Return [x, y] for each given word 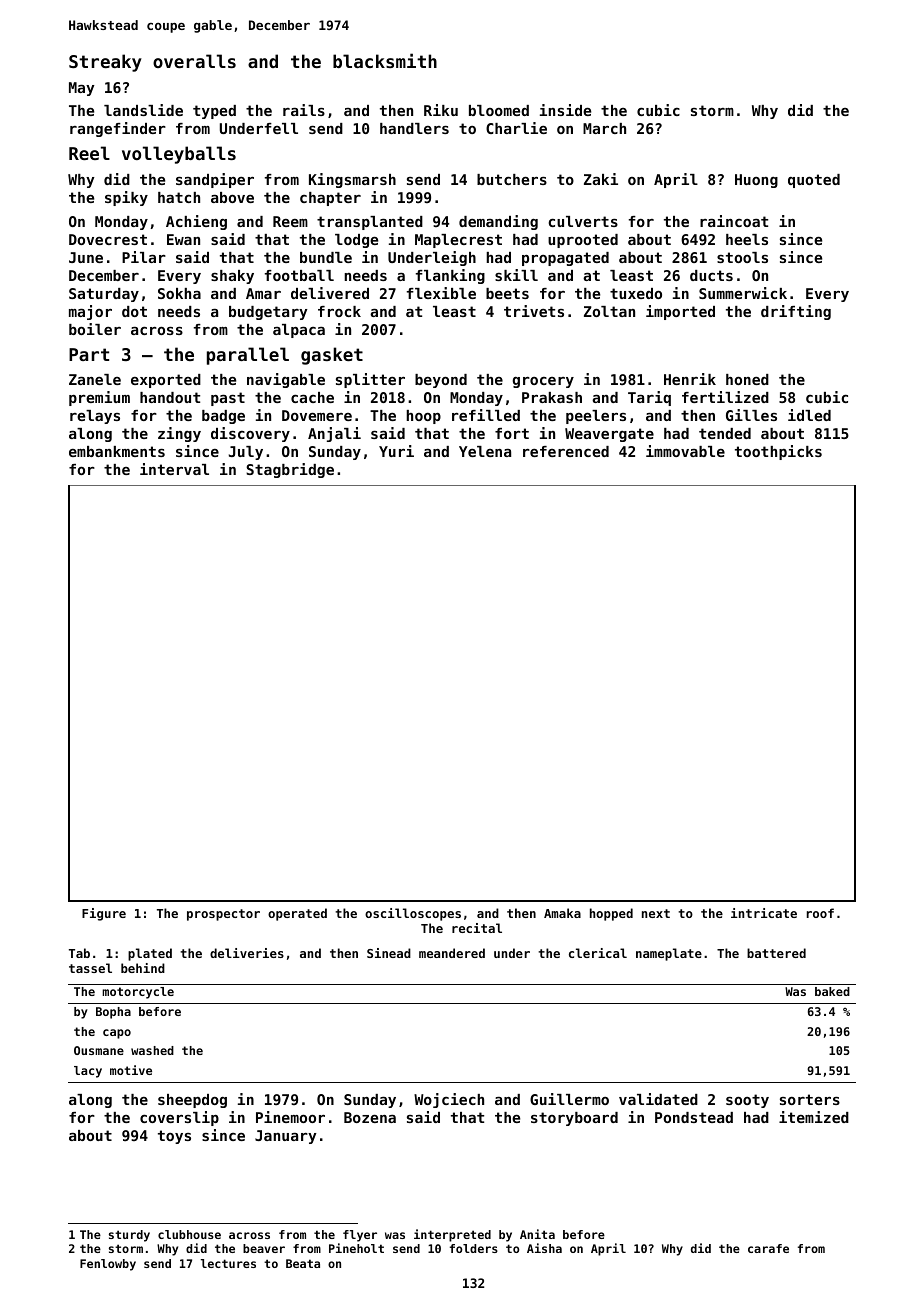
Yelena [485, 451]
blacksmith [385, 60]
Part [89, 354]
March [604, 128]
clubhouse [189, 1234]
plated [150, 954]
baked [832, 991]
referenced [566, 451]
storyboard [574, 1119]
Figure [104, 914]
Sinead [389, 953]
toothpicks [778, 452]
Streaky [105, 63]
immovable [685, 451]
